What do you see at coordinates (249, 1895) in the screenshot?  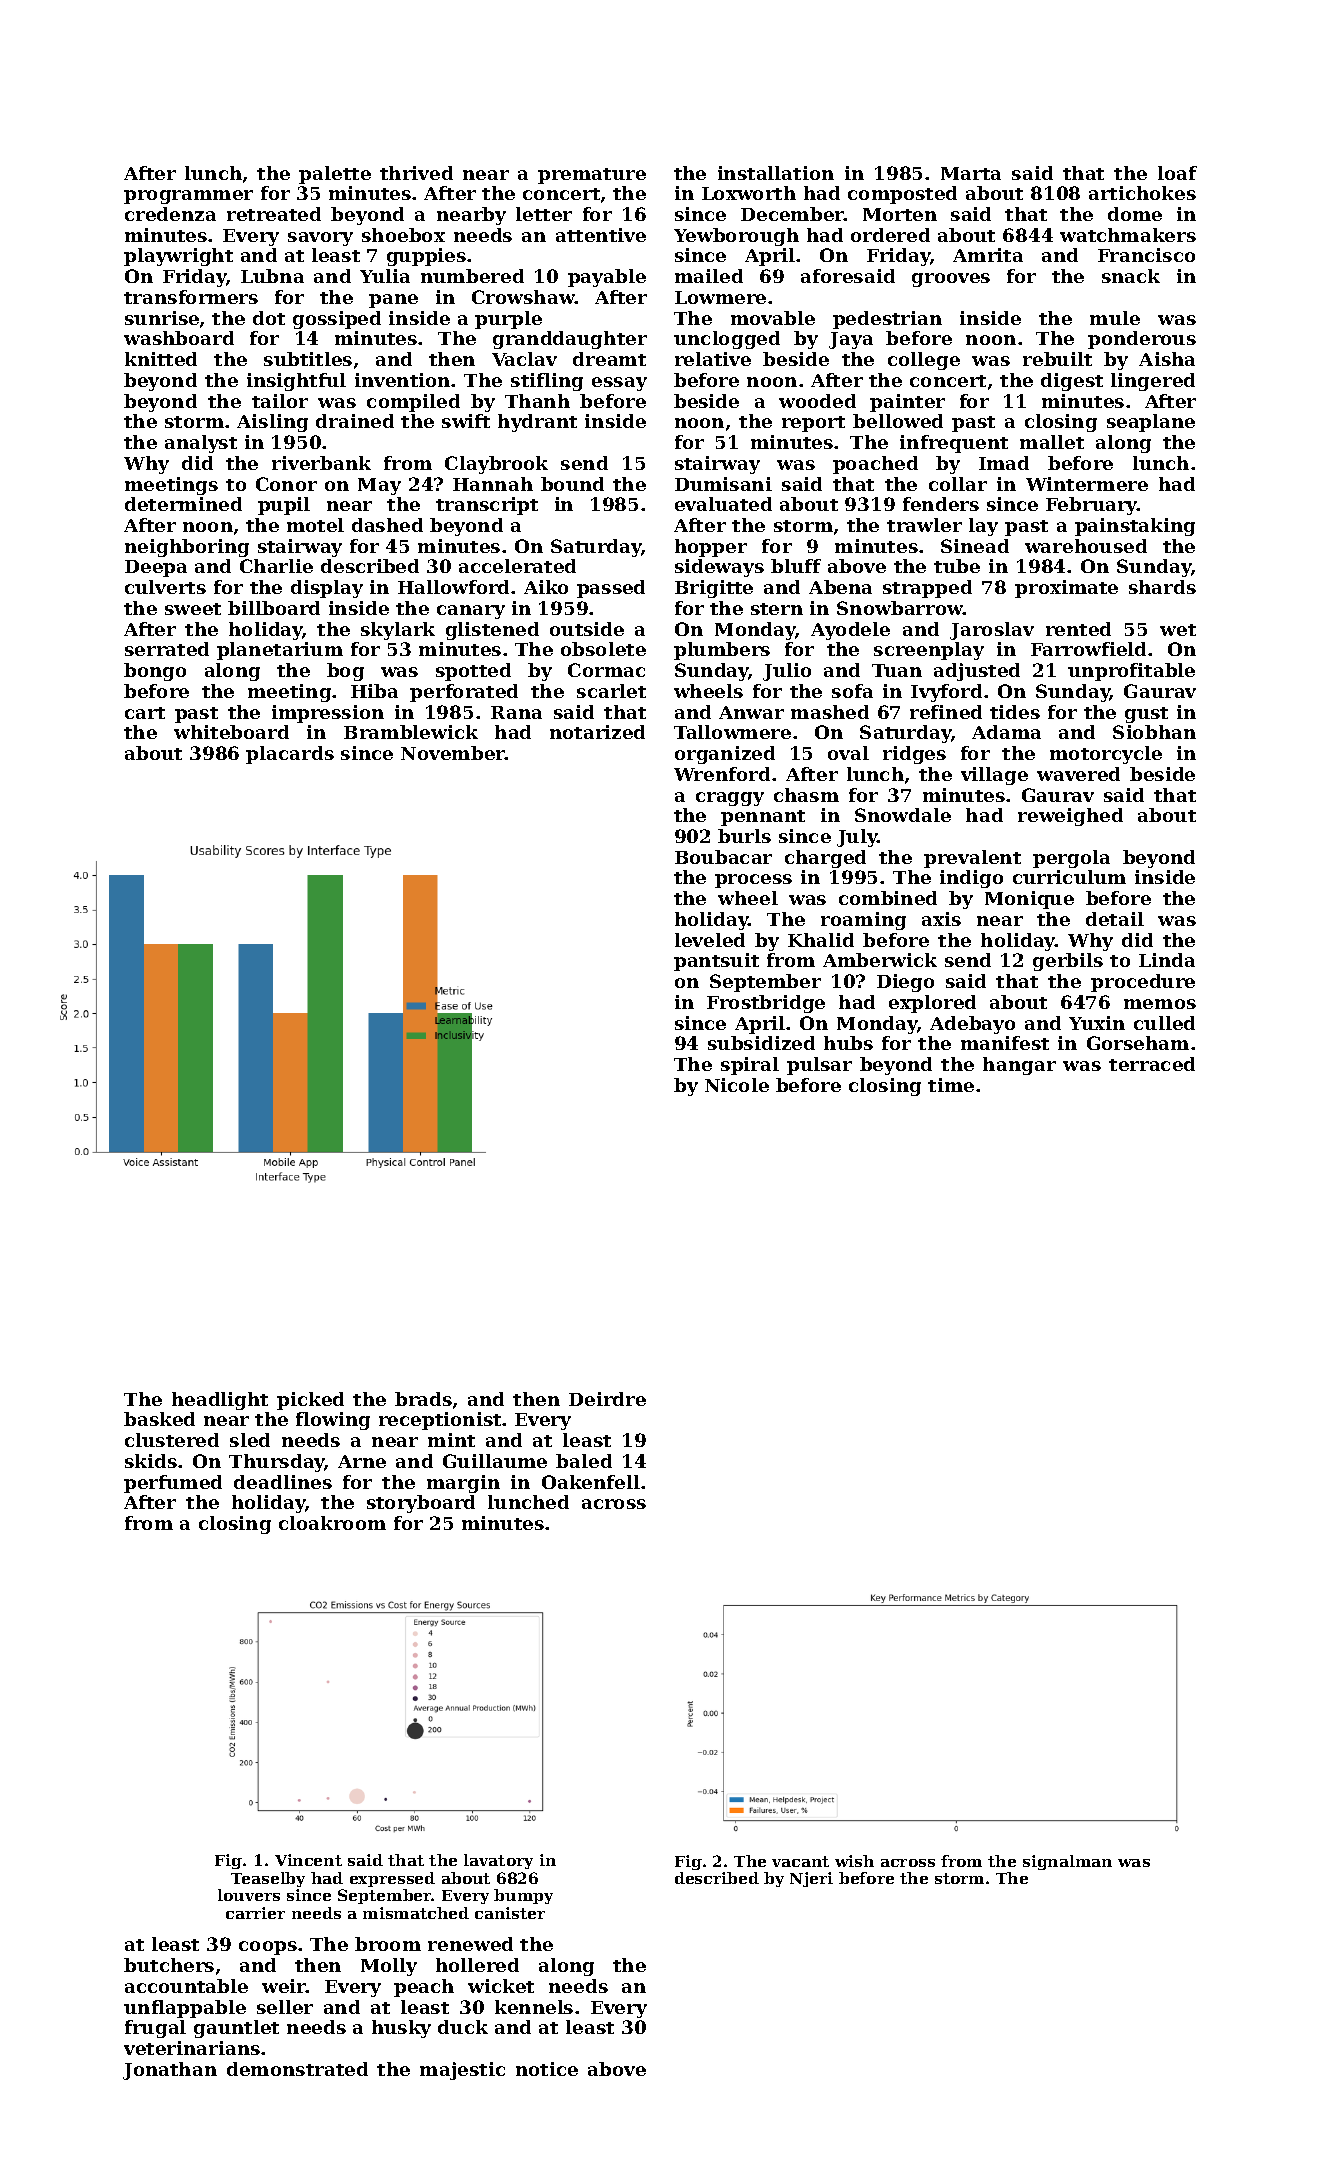 I see `louvers` at bounding box center [249, 1895].
